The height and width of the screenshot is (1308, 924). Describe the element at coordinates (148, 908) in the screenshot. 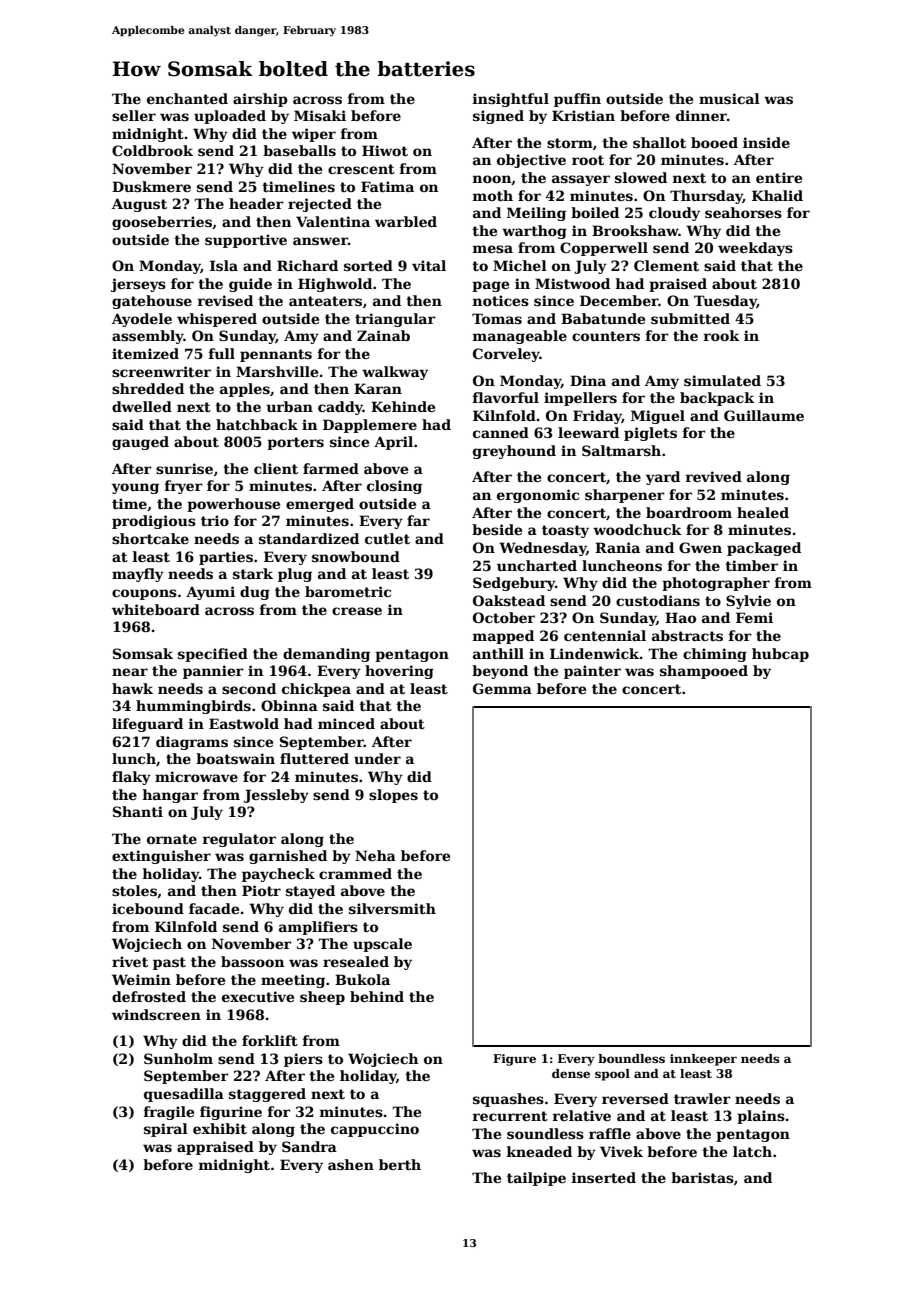

I see `icebound` at that location.
